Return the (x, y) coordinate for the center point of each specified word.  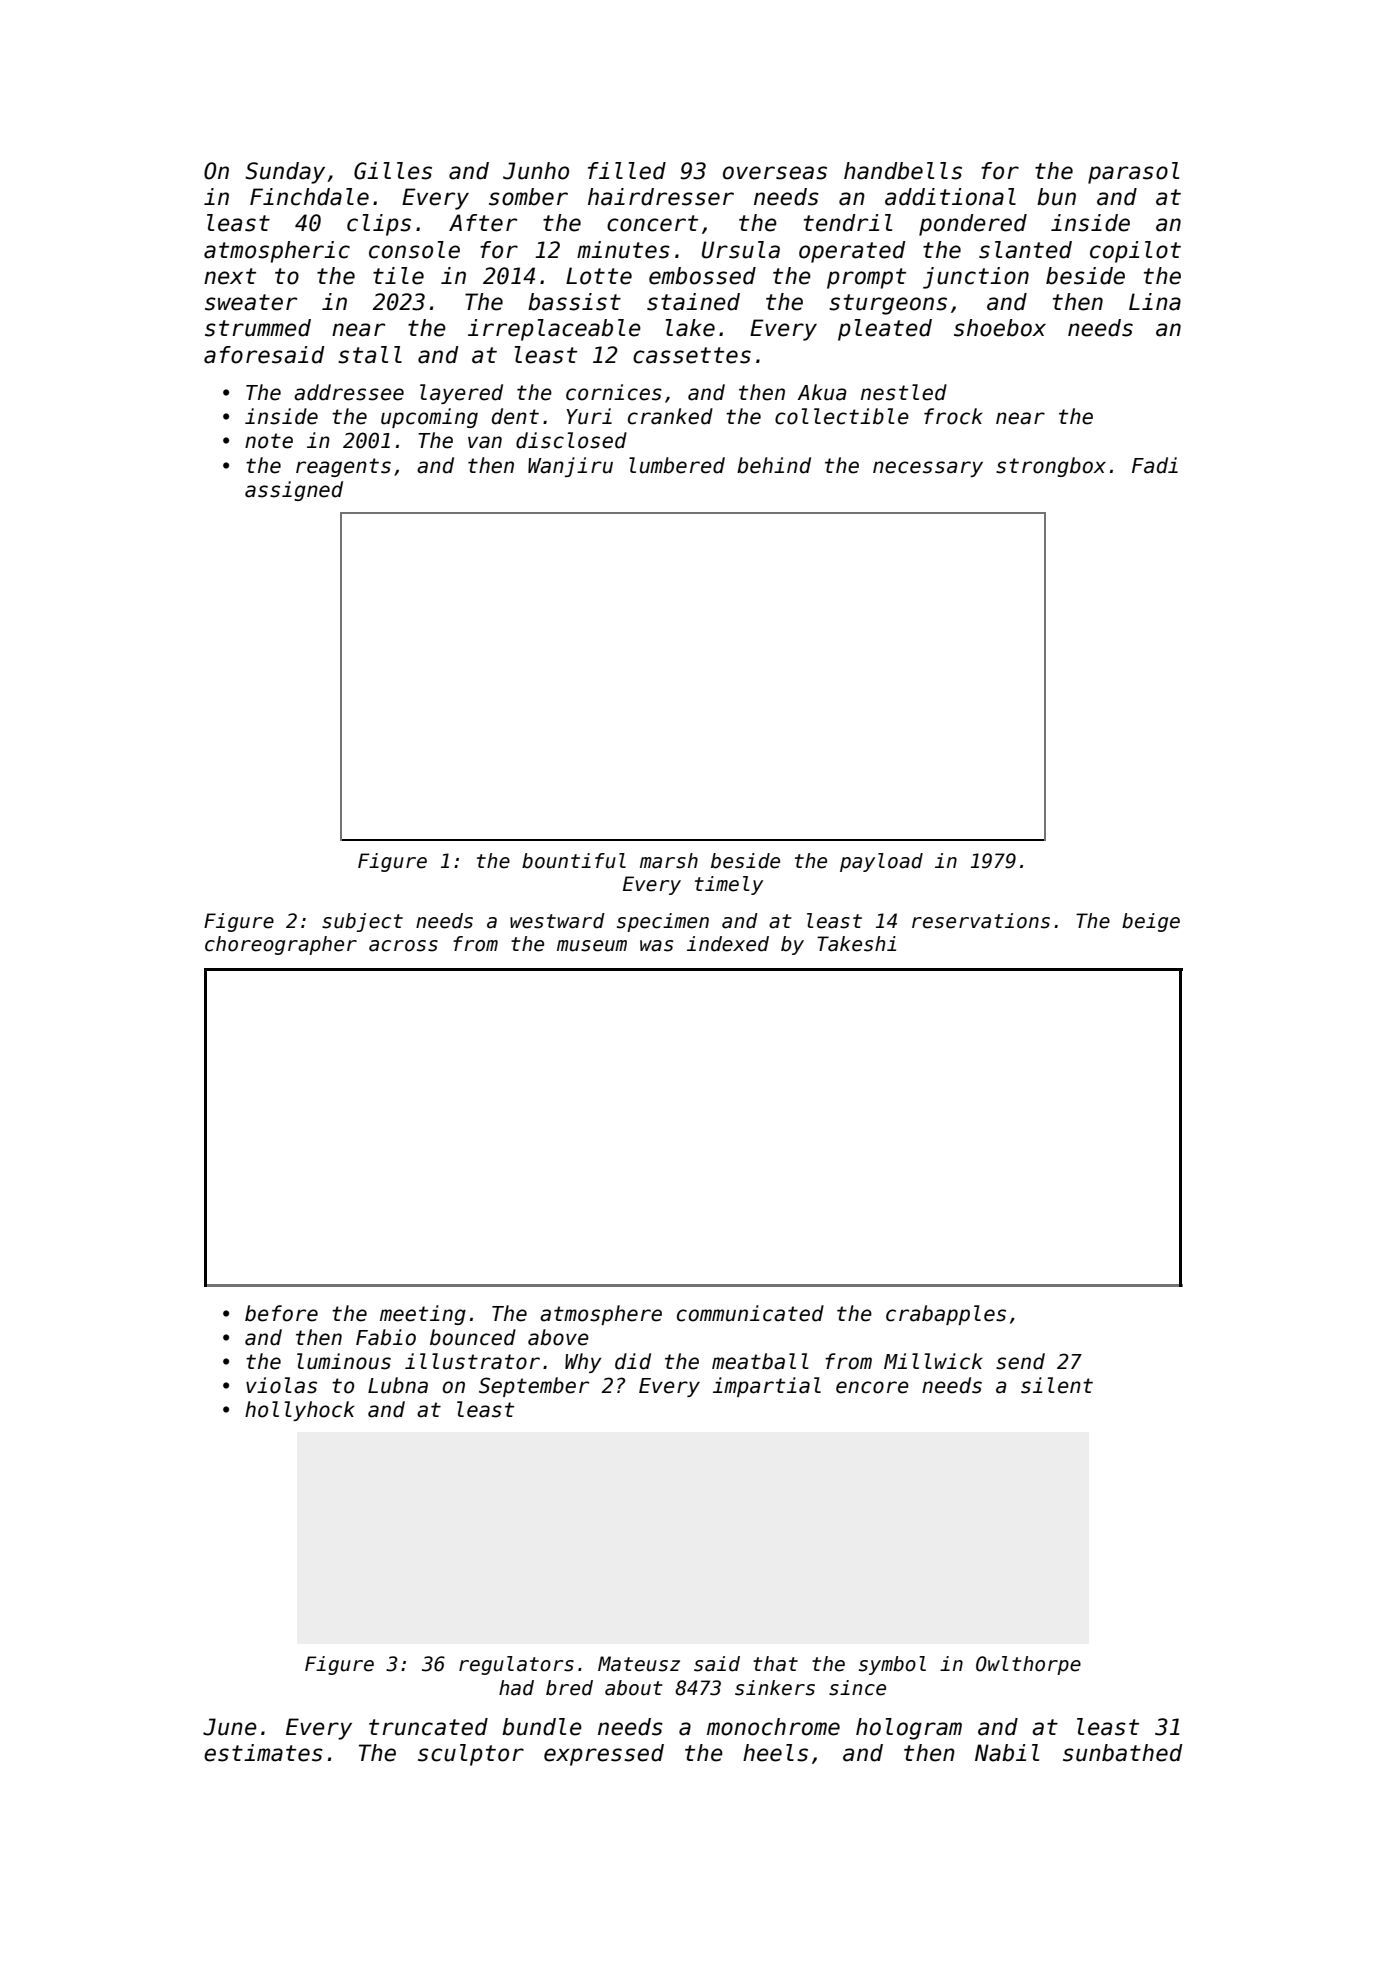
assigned (294, 491)
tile (398, 276)
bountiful (574, 861)
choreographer (281, 945)
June (230, 1727)
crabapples (946, 1315)
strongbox (1051, 467)
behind (774, 465)
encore (872, 1387)
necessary (928, 469)
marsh (669, 861)
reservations (981, 921)
